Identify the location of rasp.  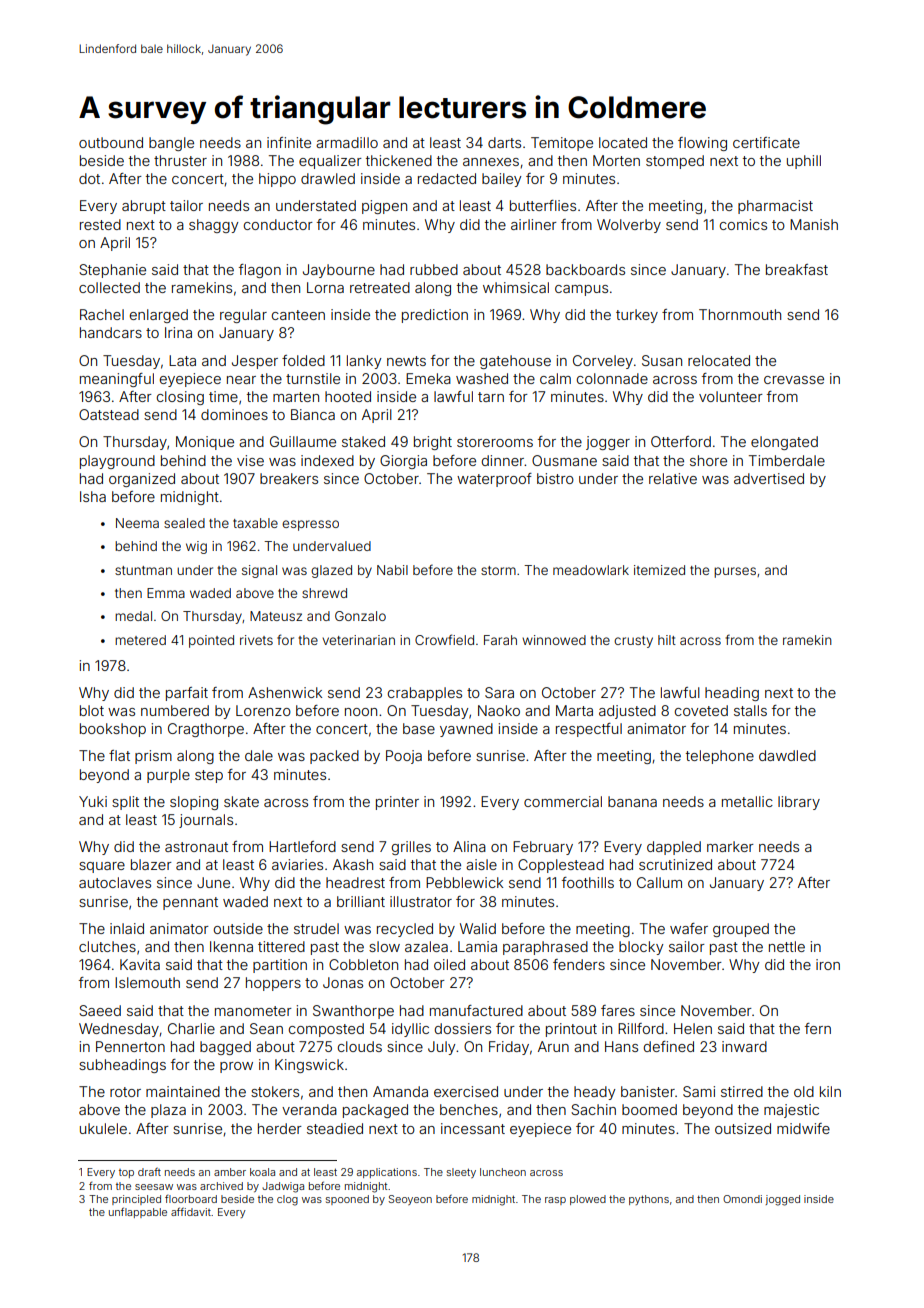
(555, 1201).
